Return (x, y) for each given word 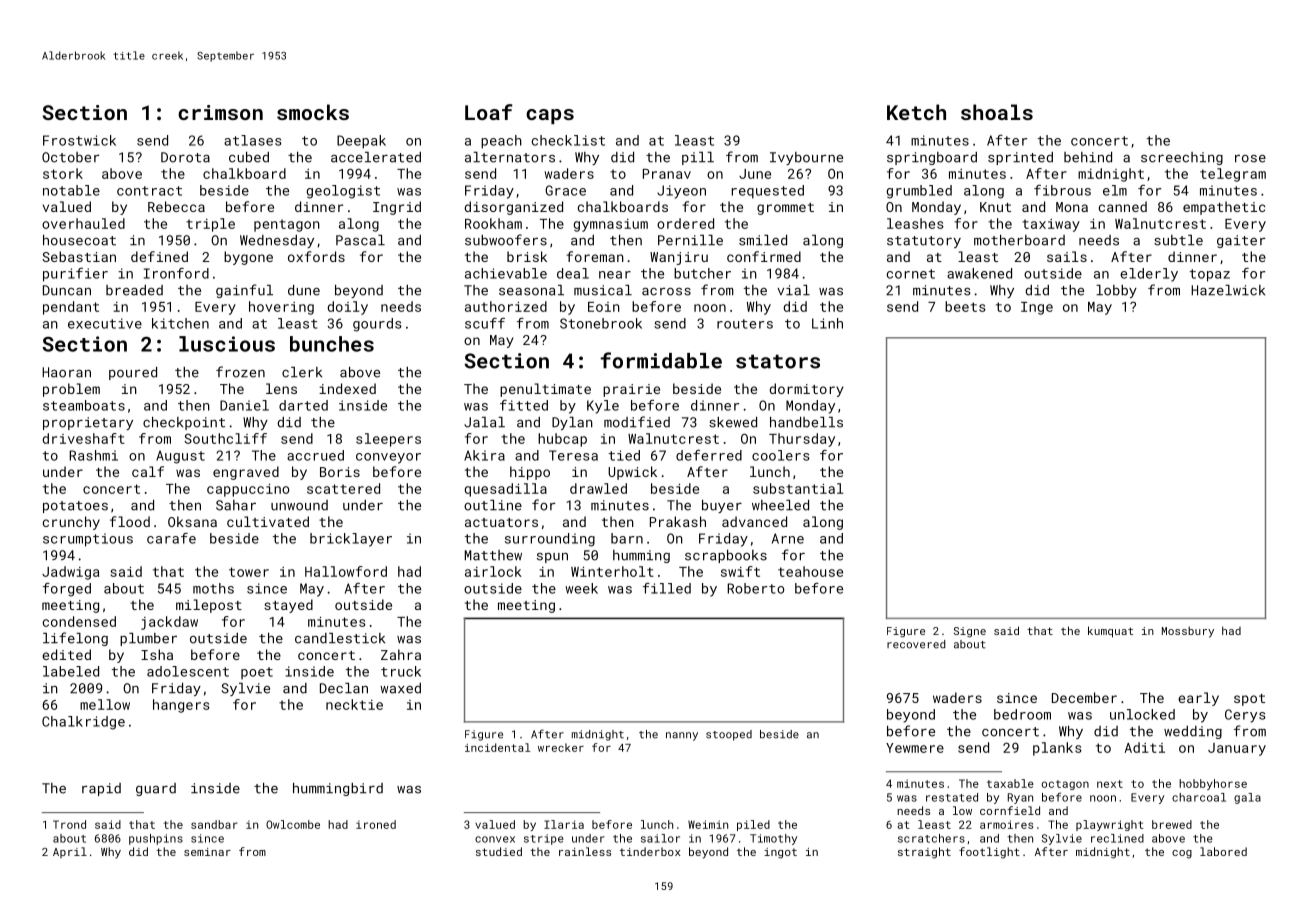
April (70, 852)
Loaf (488, 112)
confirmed (764, 256)
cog (1182, 854)
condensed (79, 621)
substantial (798, 488)
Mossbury (1188, 632)
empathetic (1224, 208)
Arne (788, 538)
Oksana (192, 521)
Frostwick (79, 140)
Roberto (756, 588)
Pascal (360, 240)
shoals (997, 112)
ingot (780, 853)
